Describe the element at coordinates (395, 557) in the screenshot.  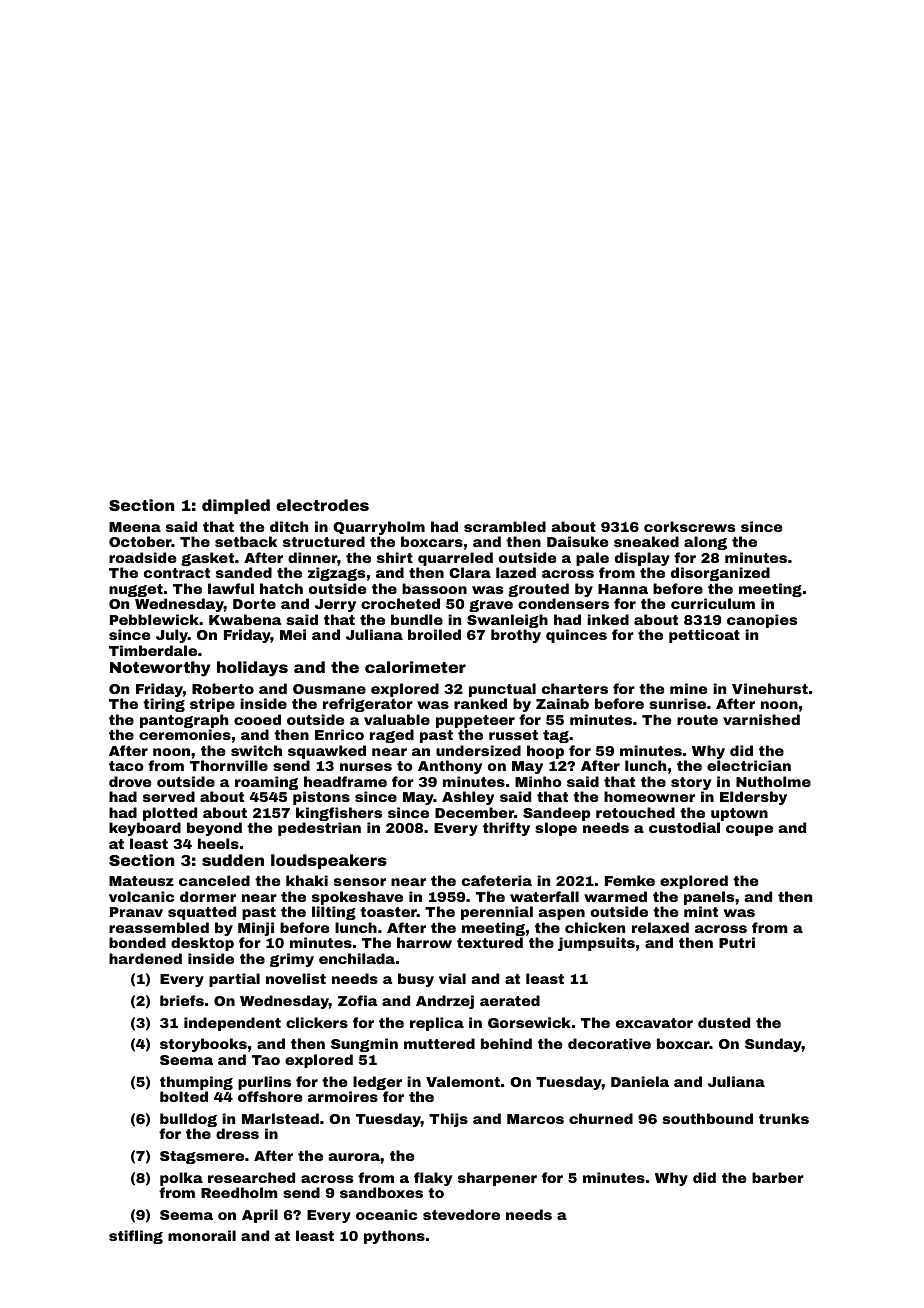
I see `shirt` at that location.
